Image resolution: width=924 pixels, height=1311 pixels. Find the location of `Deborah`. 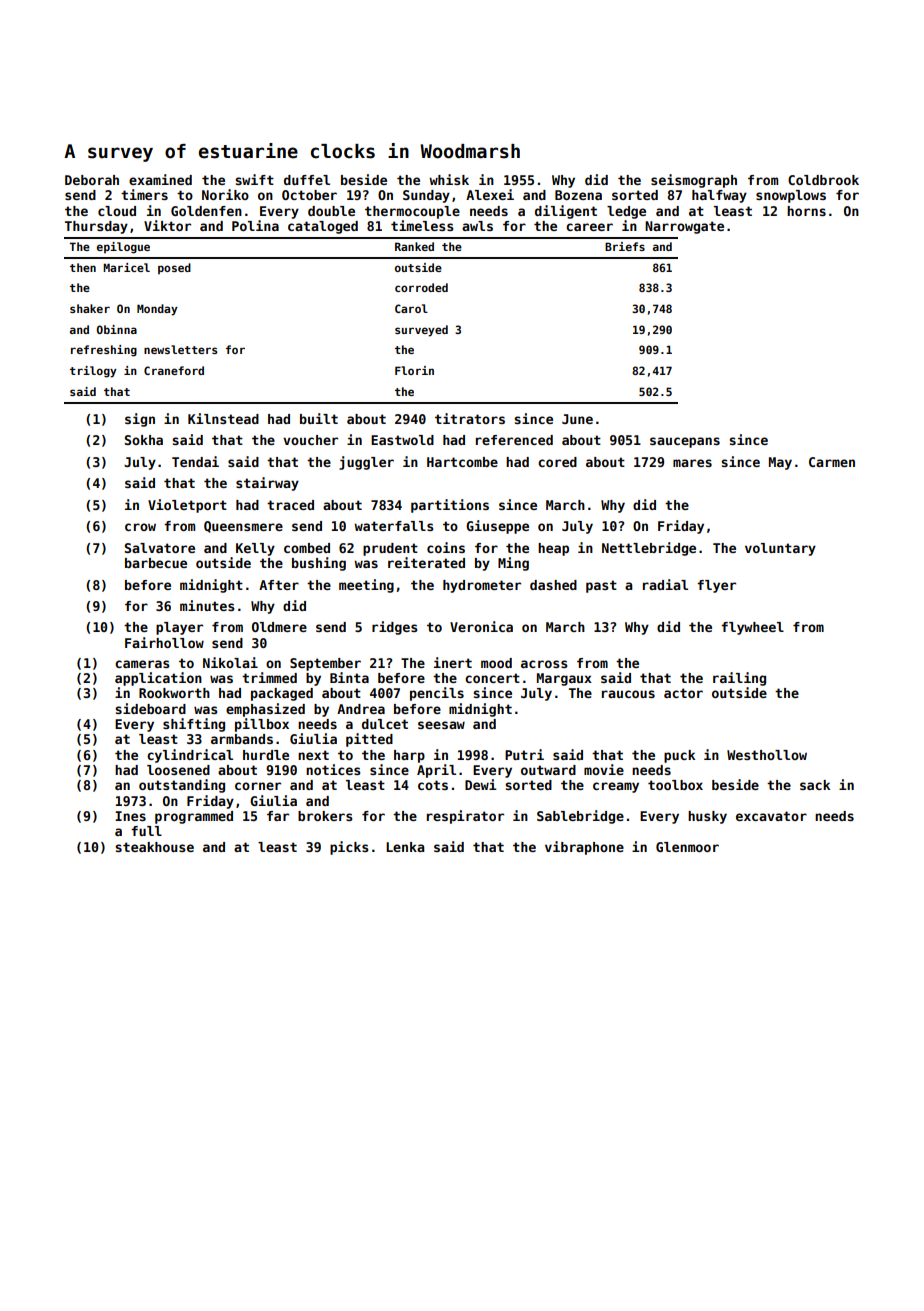

Deborah is located at coordinates (92, 180).
